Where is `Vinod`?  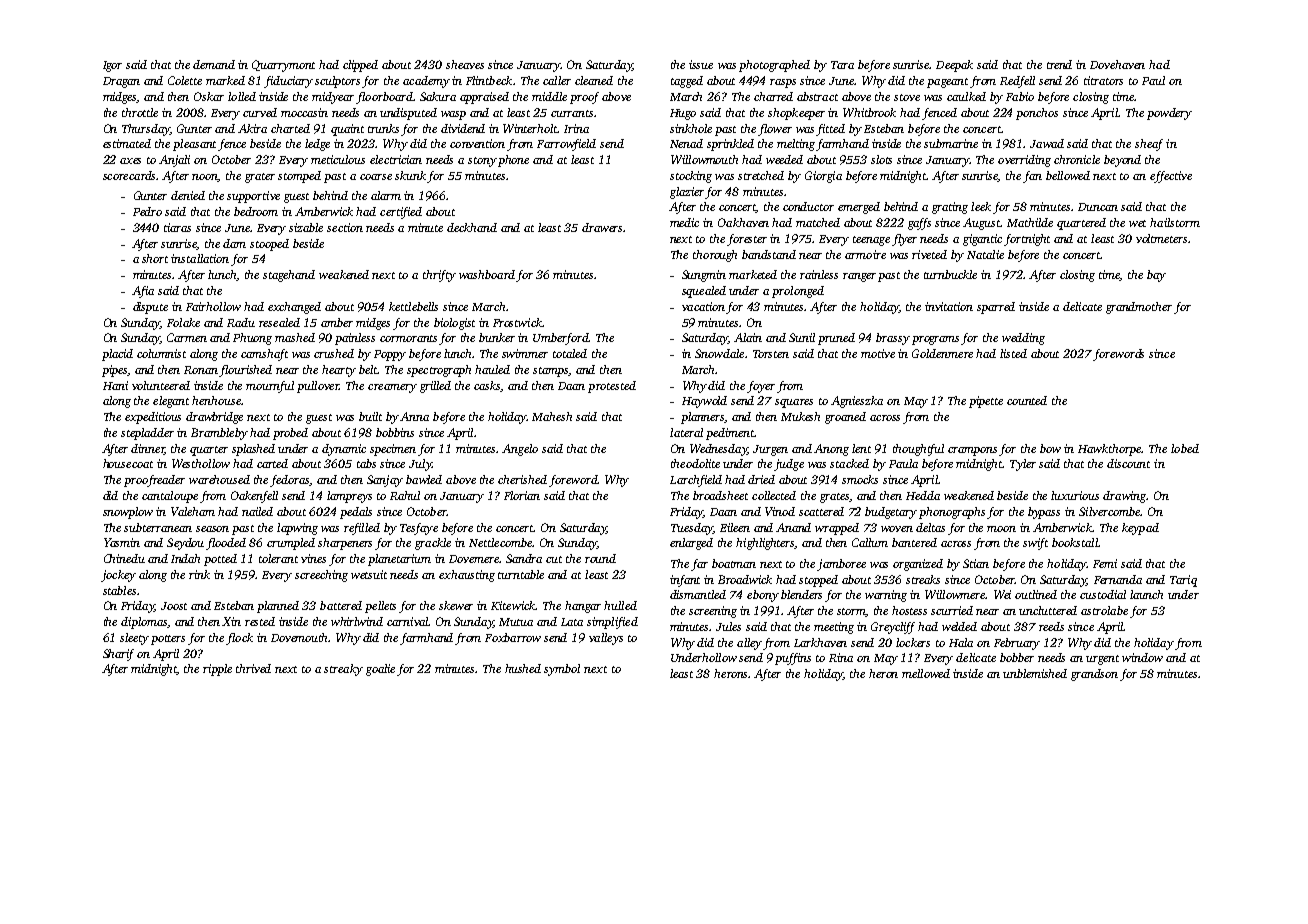
Vinod is located at coordinates (780, 511).
